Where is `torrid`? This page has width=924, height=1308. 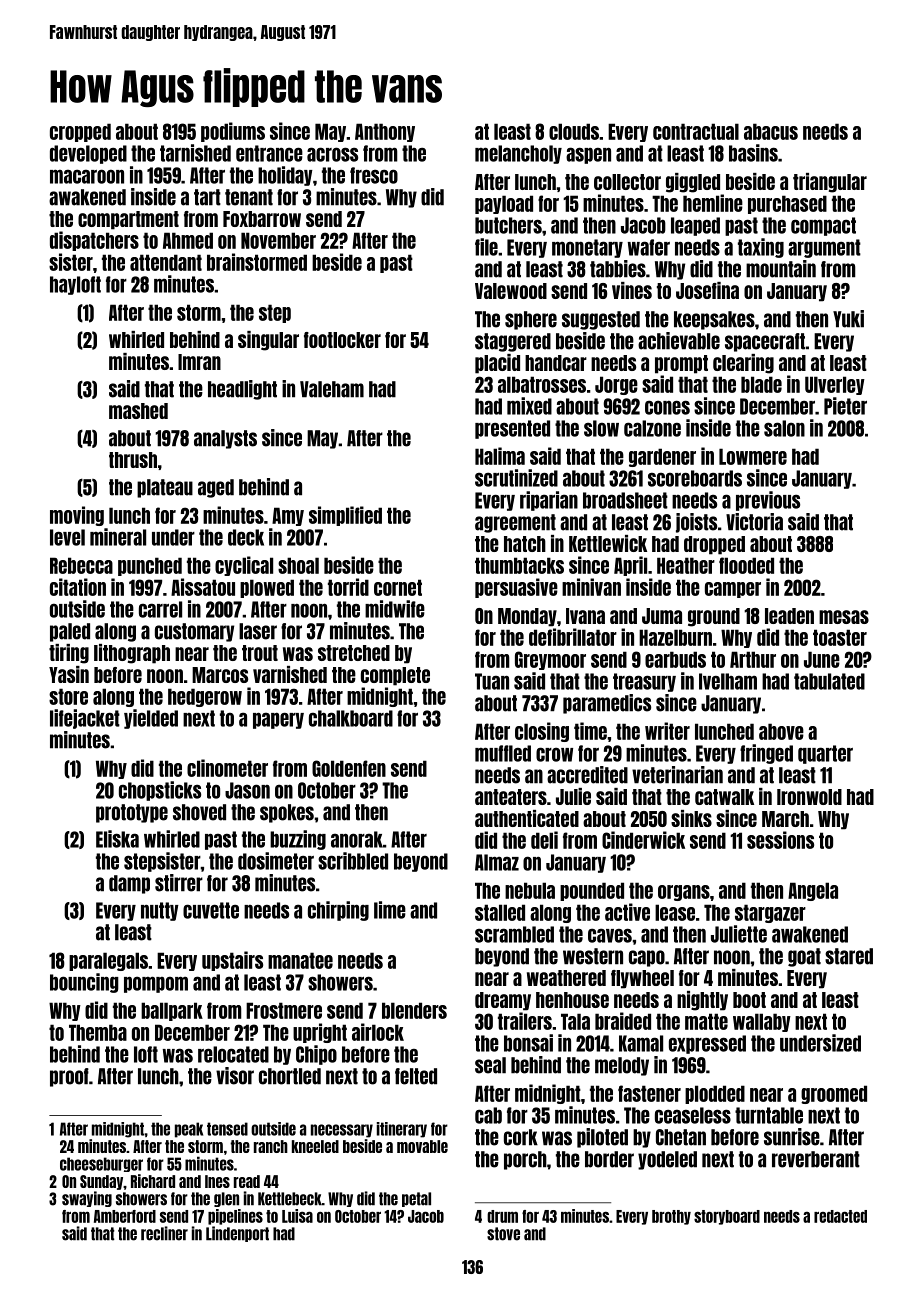
torrid is located at coordinates (348, 587).
